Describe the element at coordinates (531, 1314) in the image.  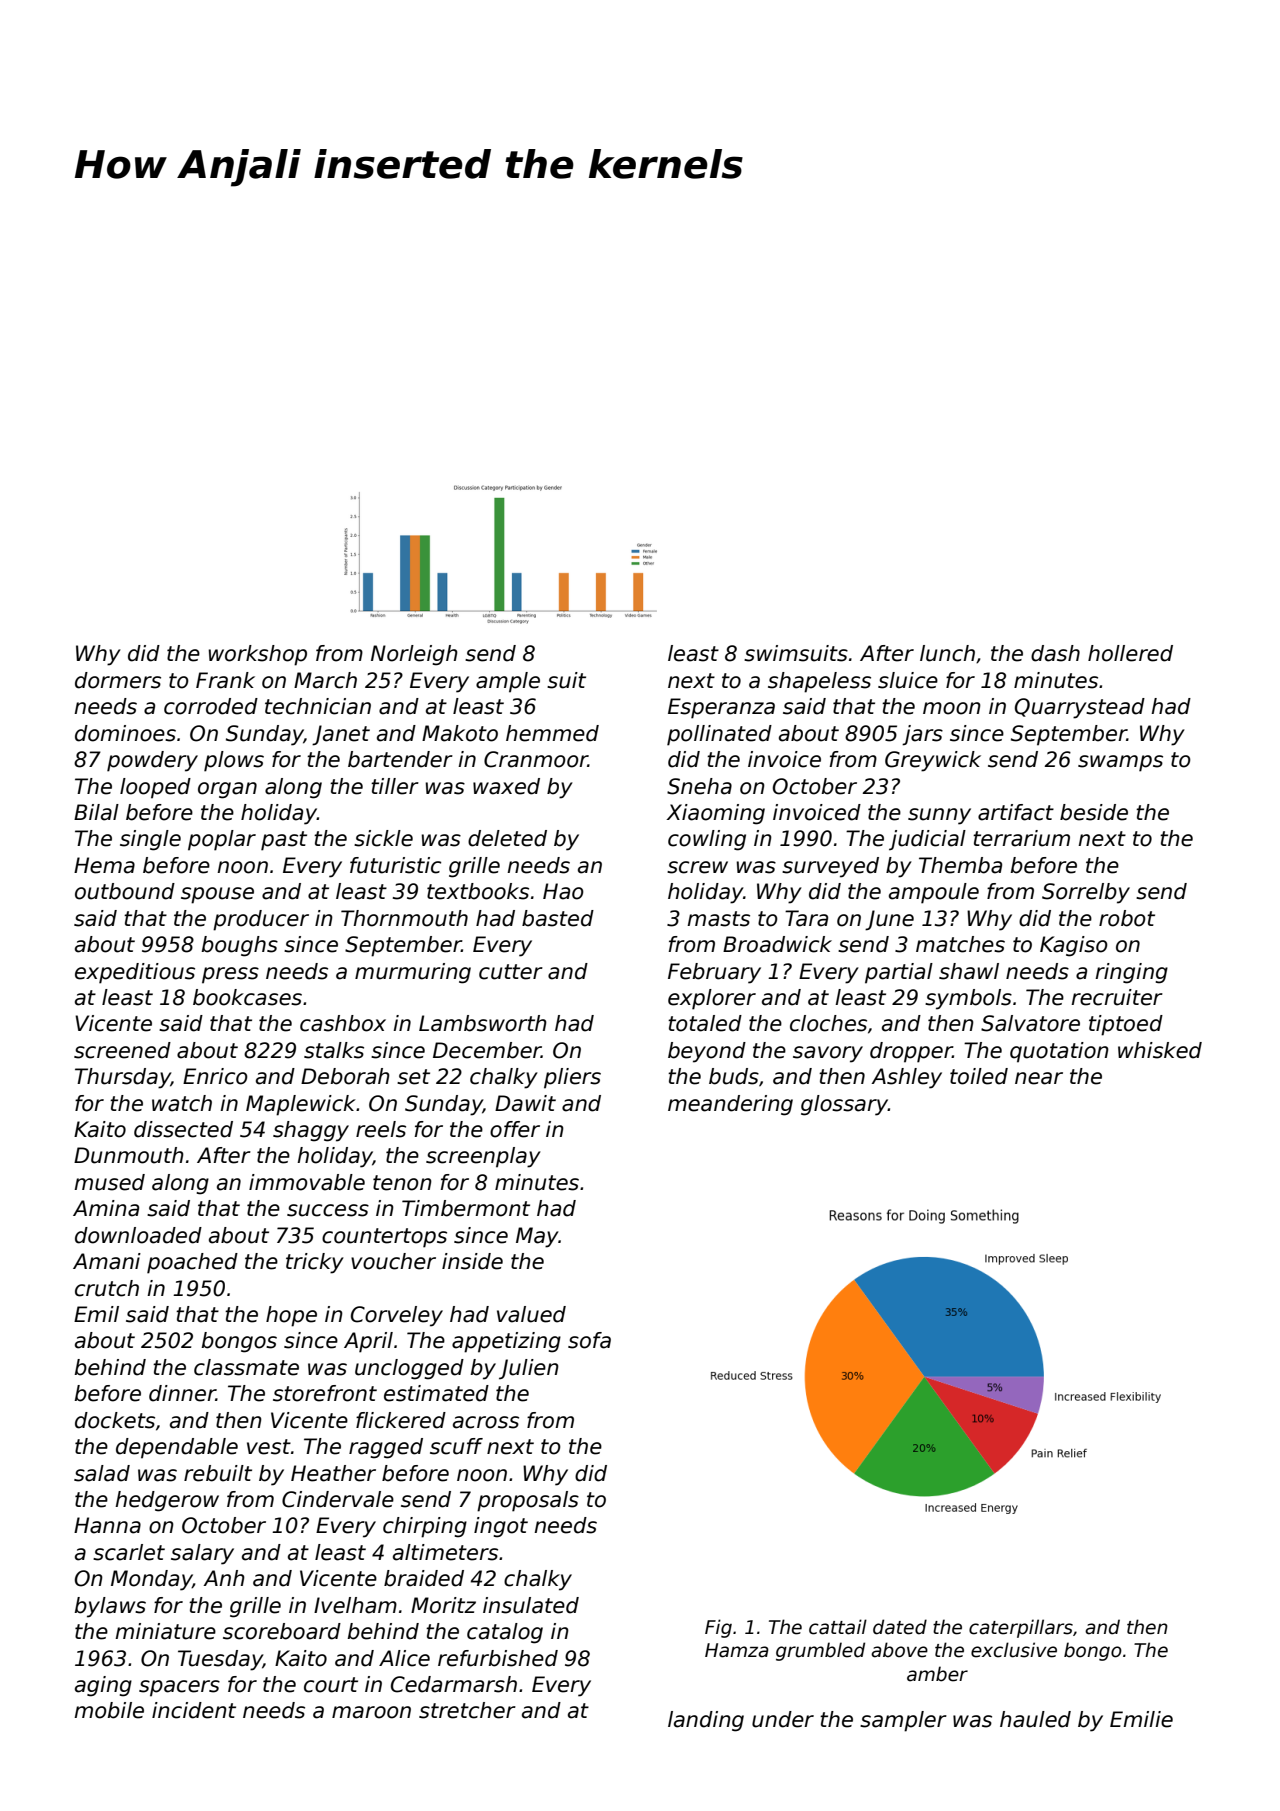
I see `valued` at that location.
